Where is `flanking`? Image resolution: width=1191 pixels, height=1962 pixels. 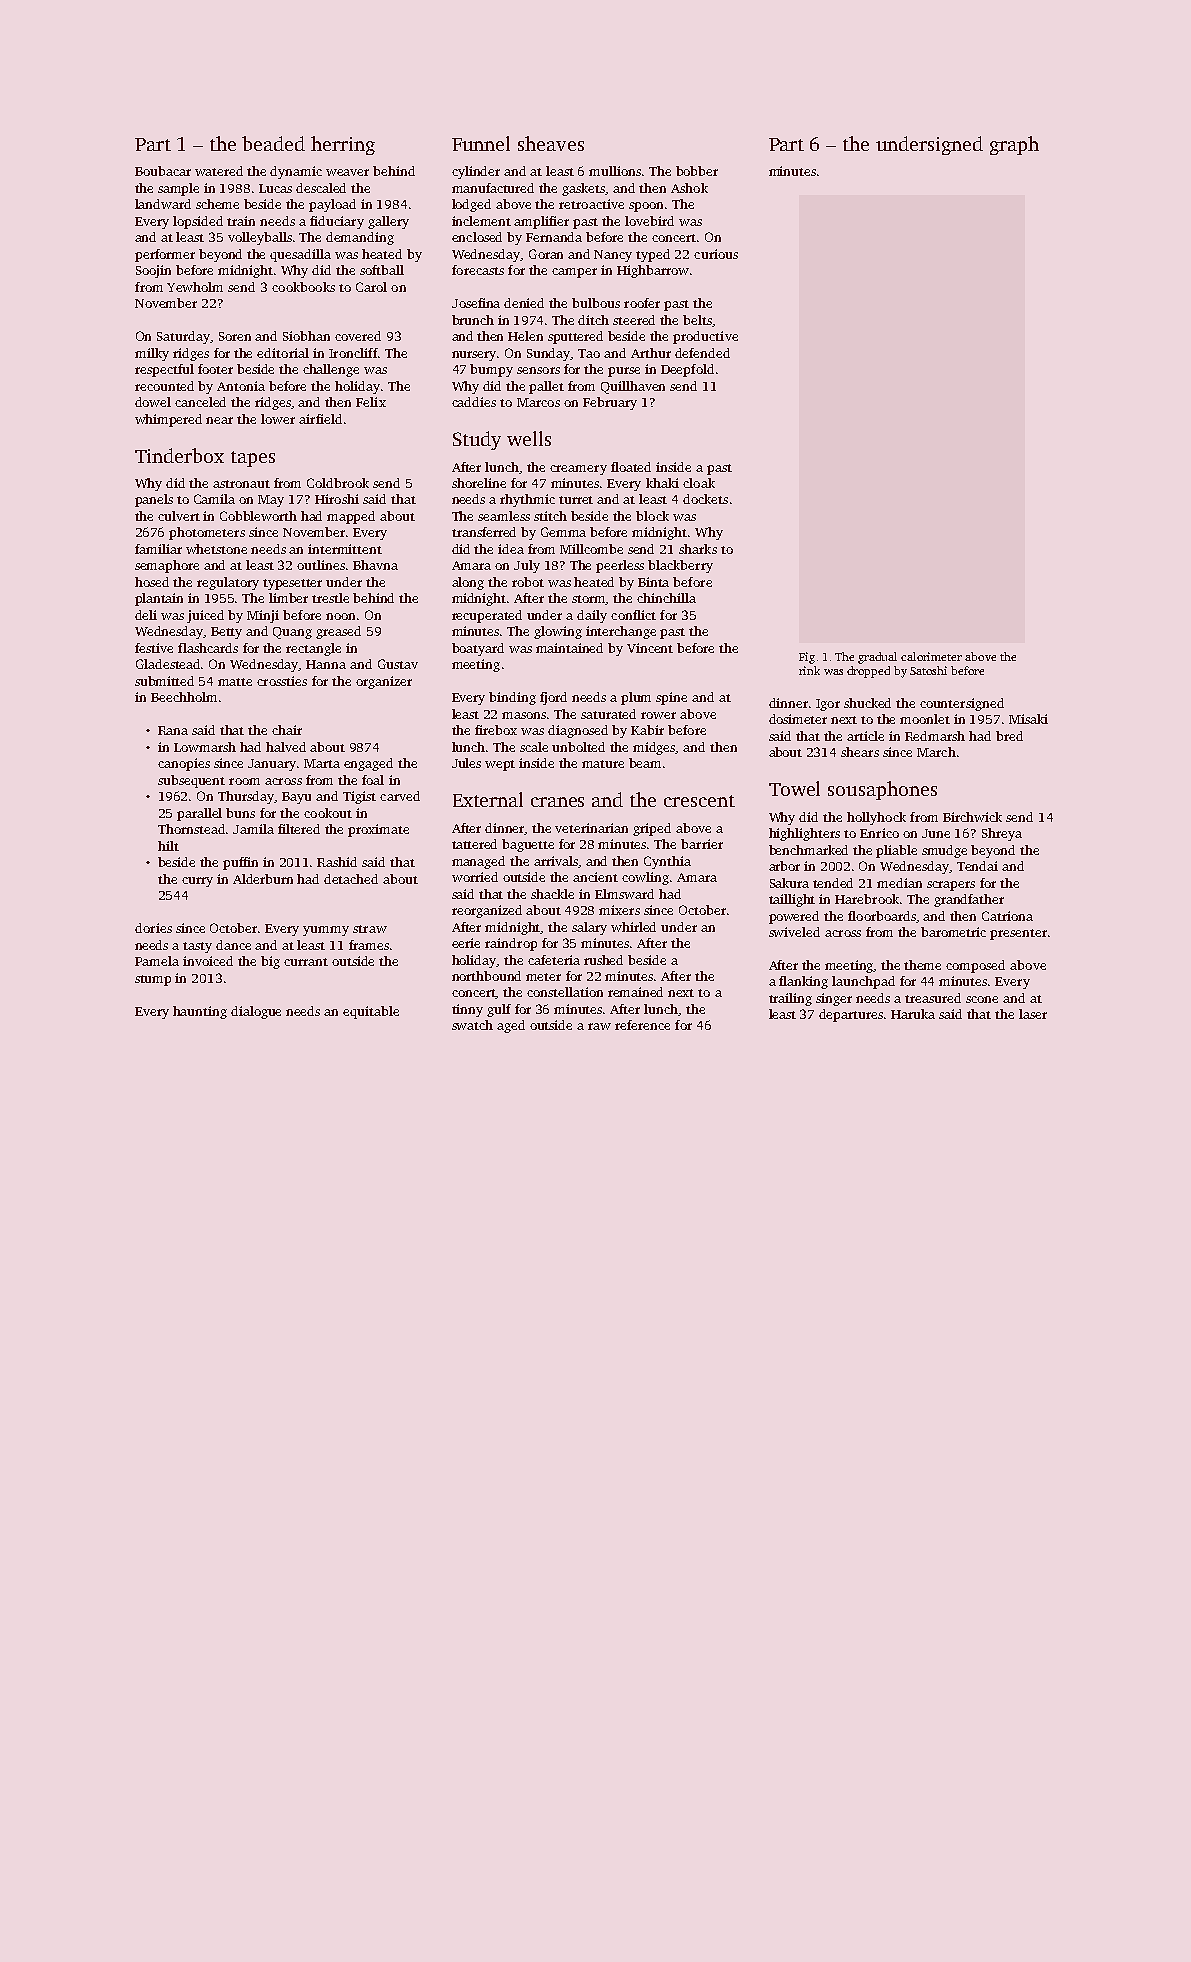
flanking is located at coordinates (803, 982).
